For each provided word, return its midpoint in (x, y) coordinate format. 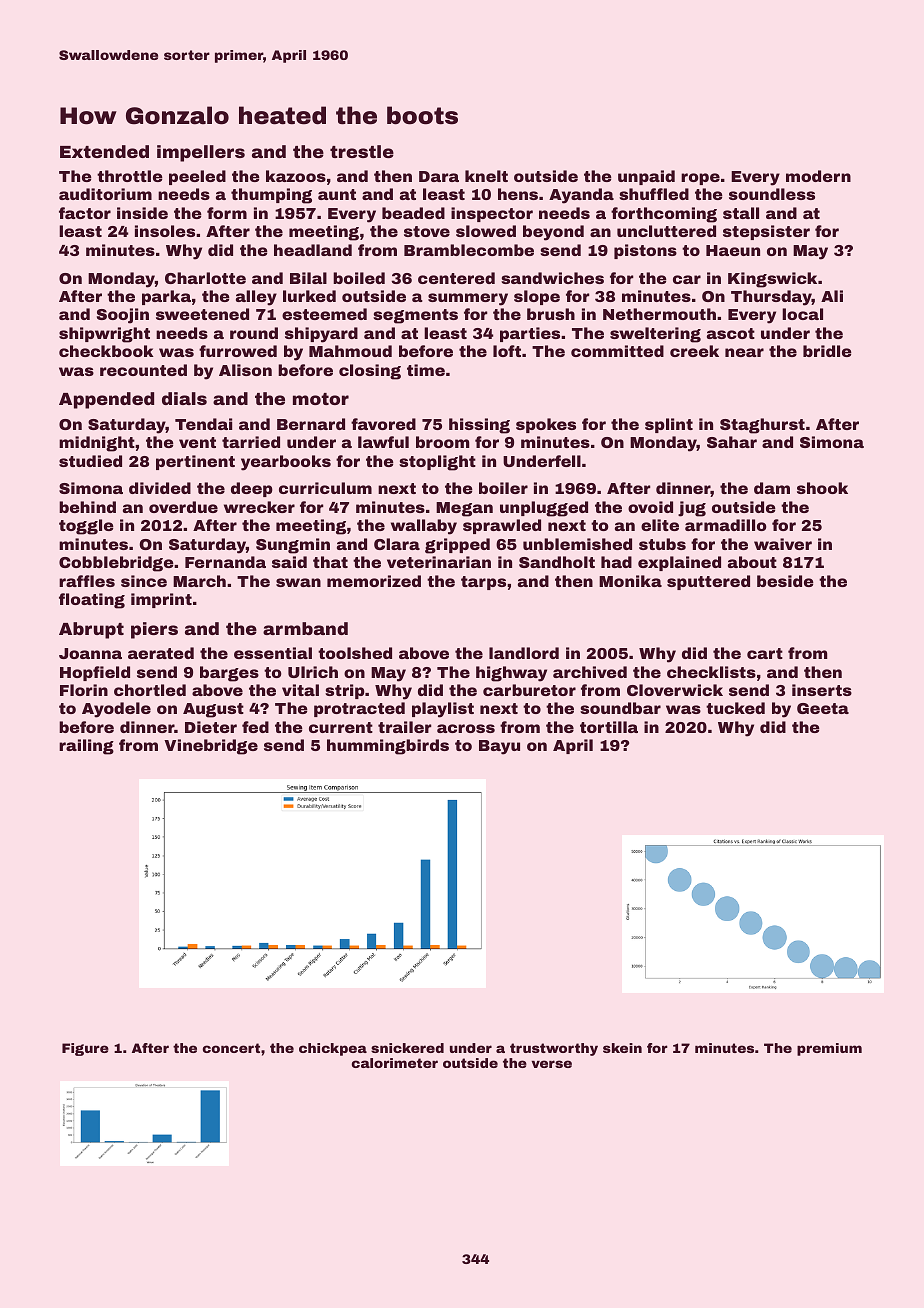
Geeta (823, 708)
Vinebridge (211, 747)
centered (456, 278)
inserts (822, 690)
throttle (130, 176)
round (254, 333)
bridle (827, 351)
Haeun (733, 250)
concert (231, 1048)
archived (590, 672)
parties (530, 334)
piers (154, 630)
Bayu (499, 747)
